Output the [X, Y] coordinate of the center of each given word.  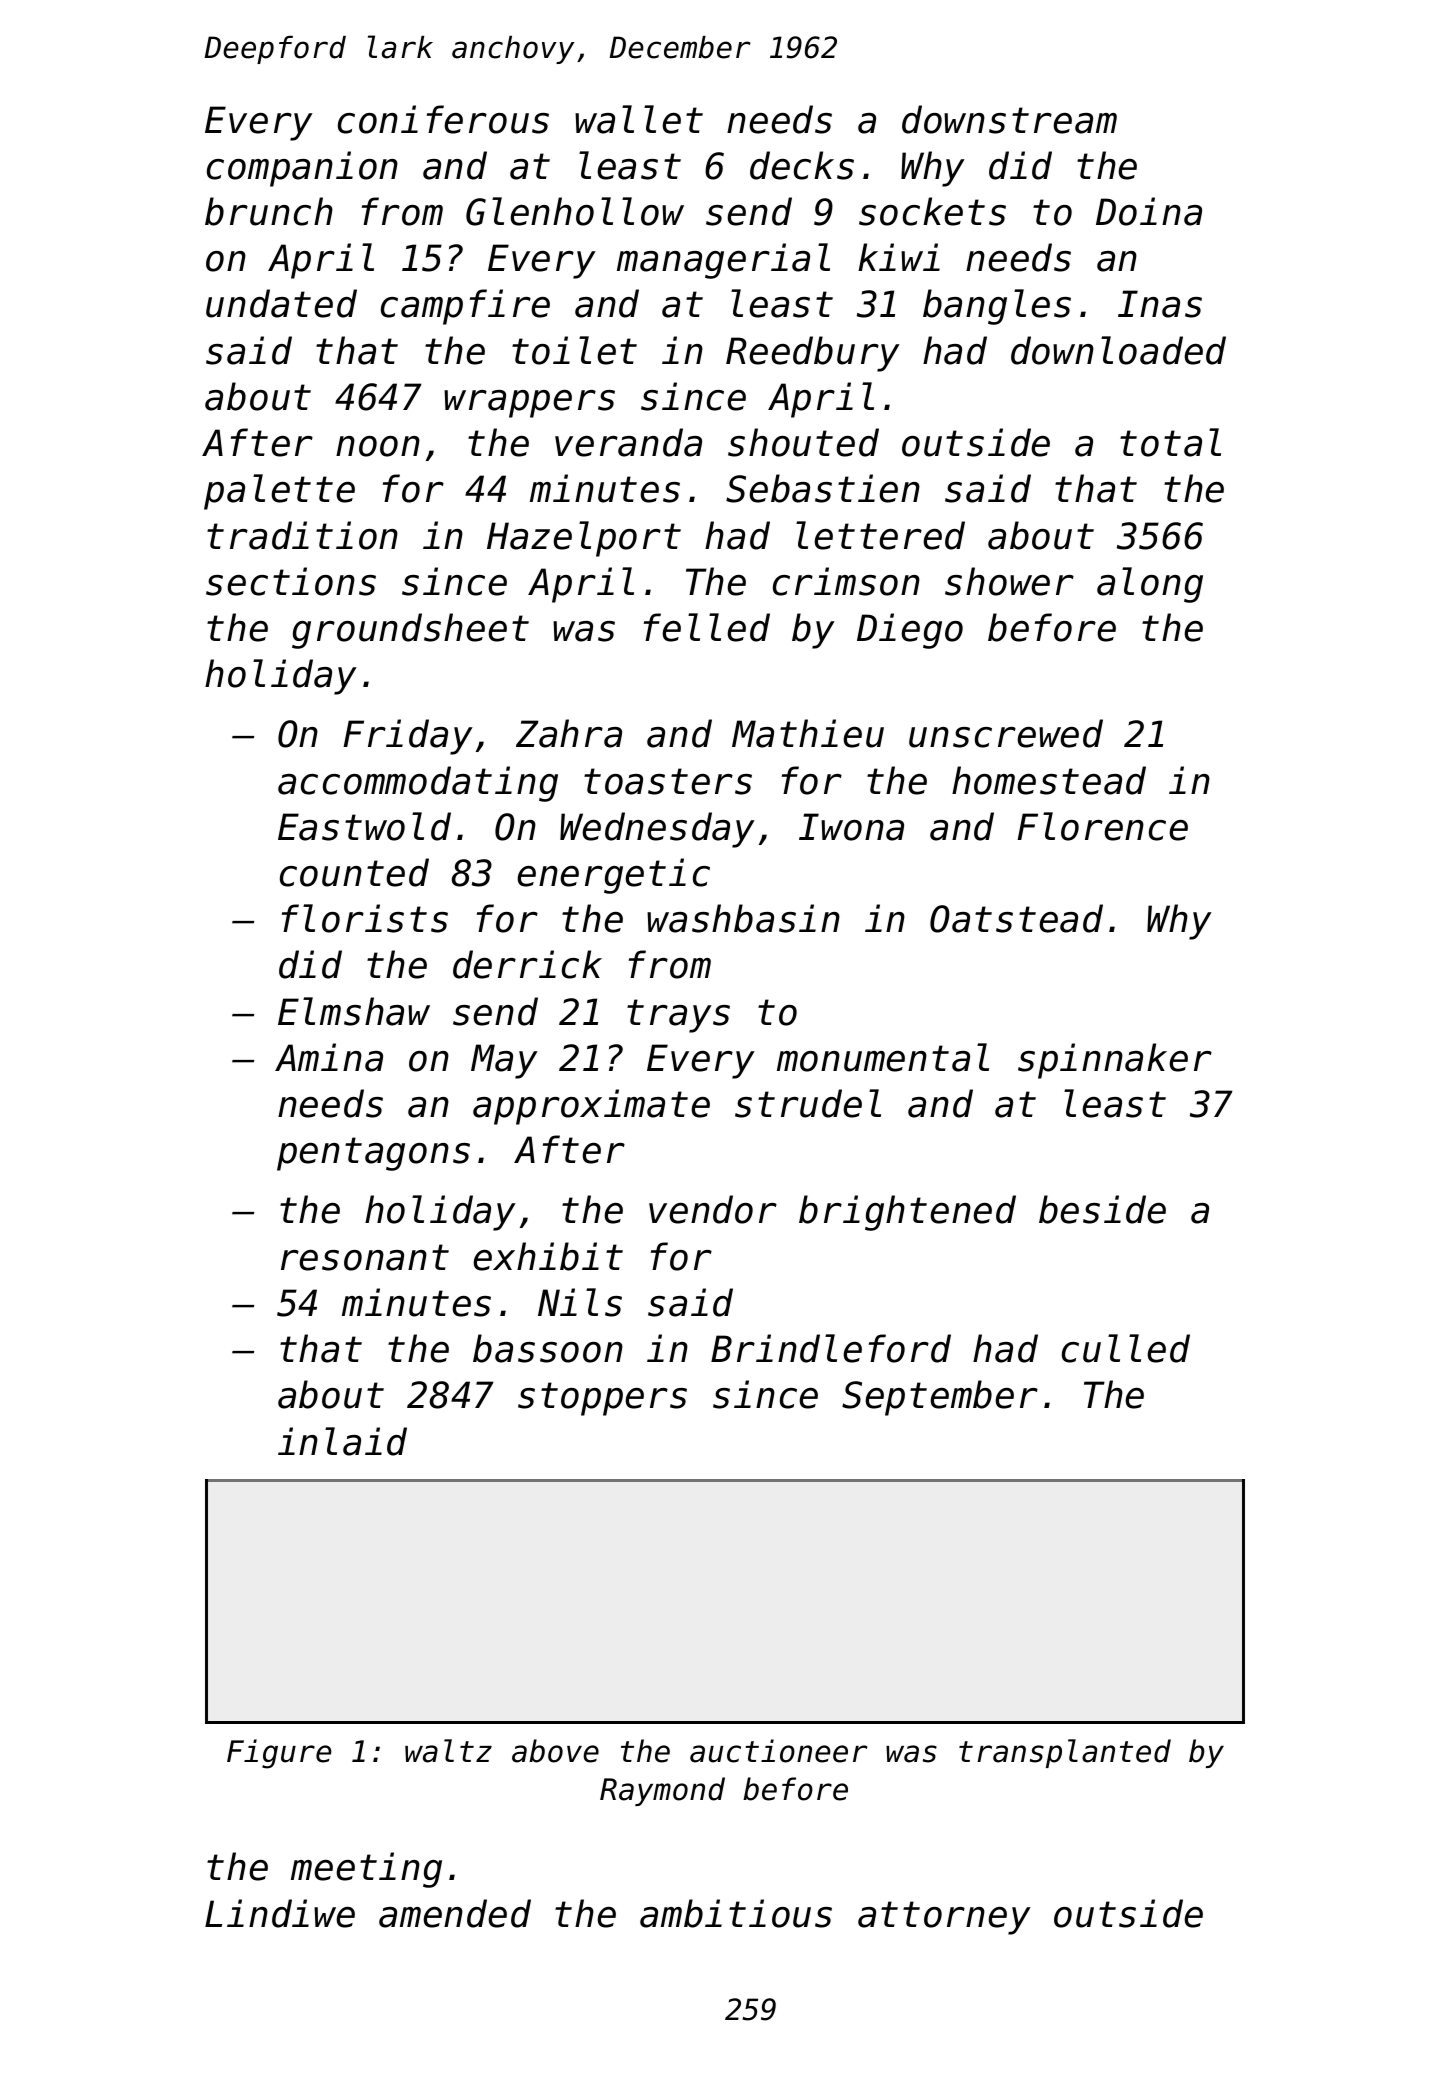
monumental [883, 1057]
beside [1102, 1209]
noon [378, 446]
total [1170, 442]
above [555, 1751]
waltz [448, 1751]
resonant [365, 1257]
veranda [628, 442]
